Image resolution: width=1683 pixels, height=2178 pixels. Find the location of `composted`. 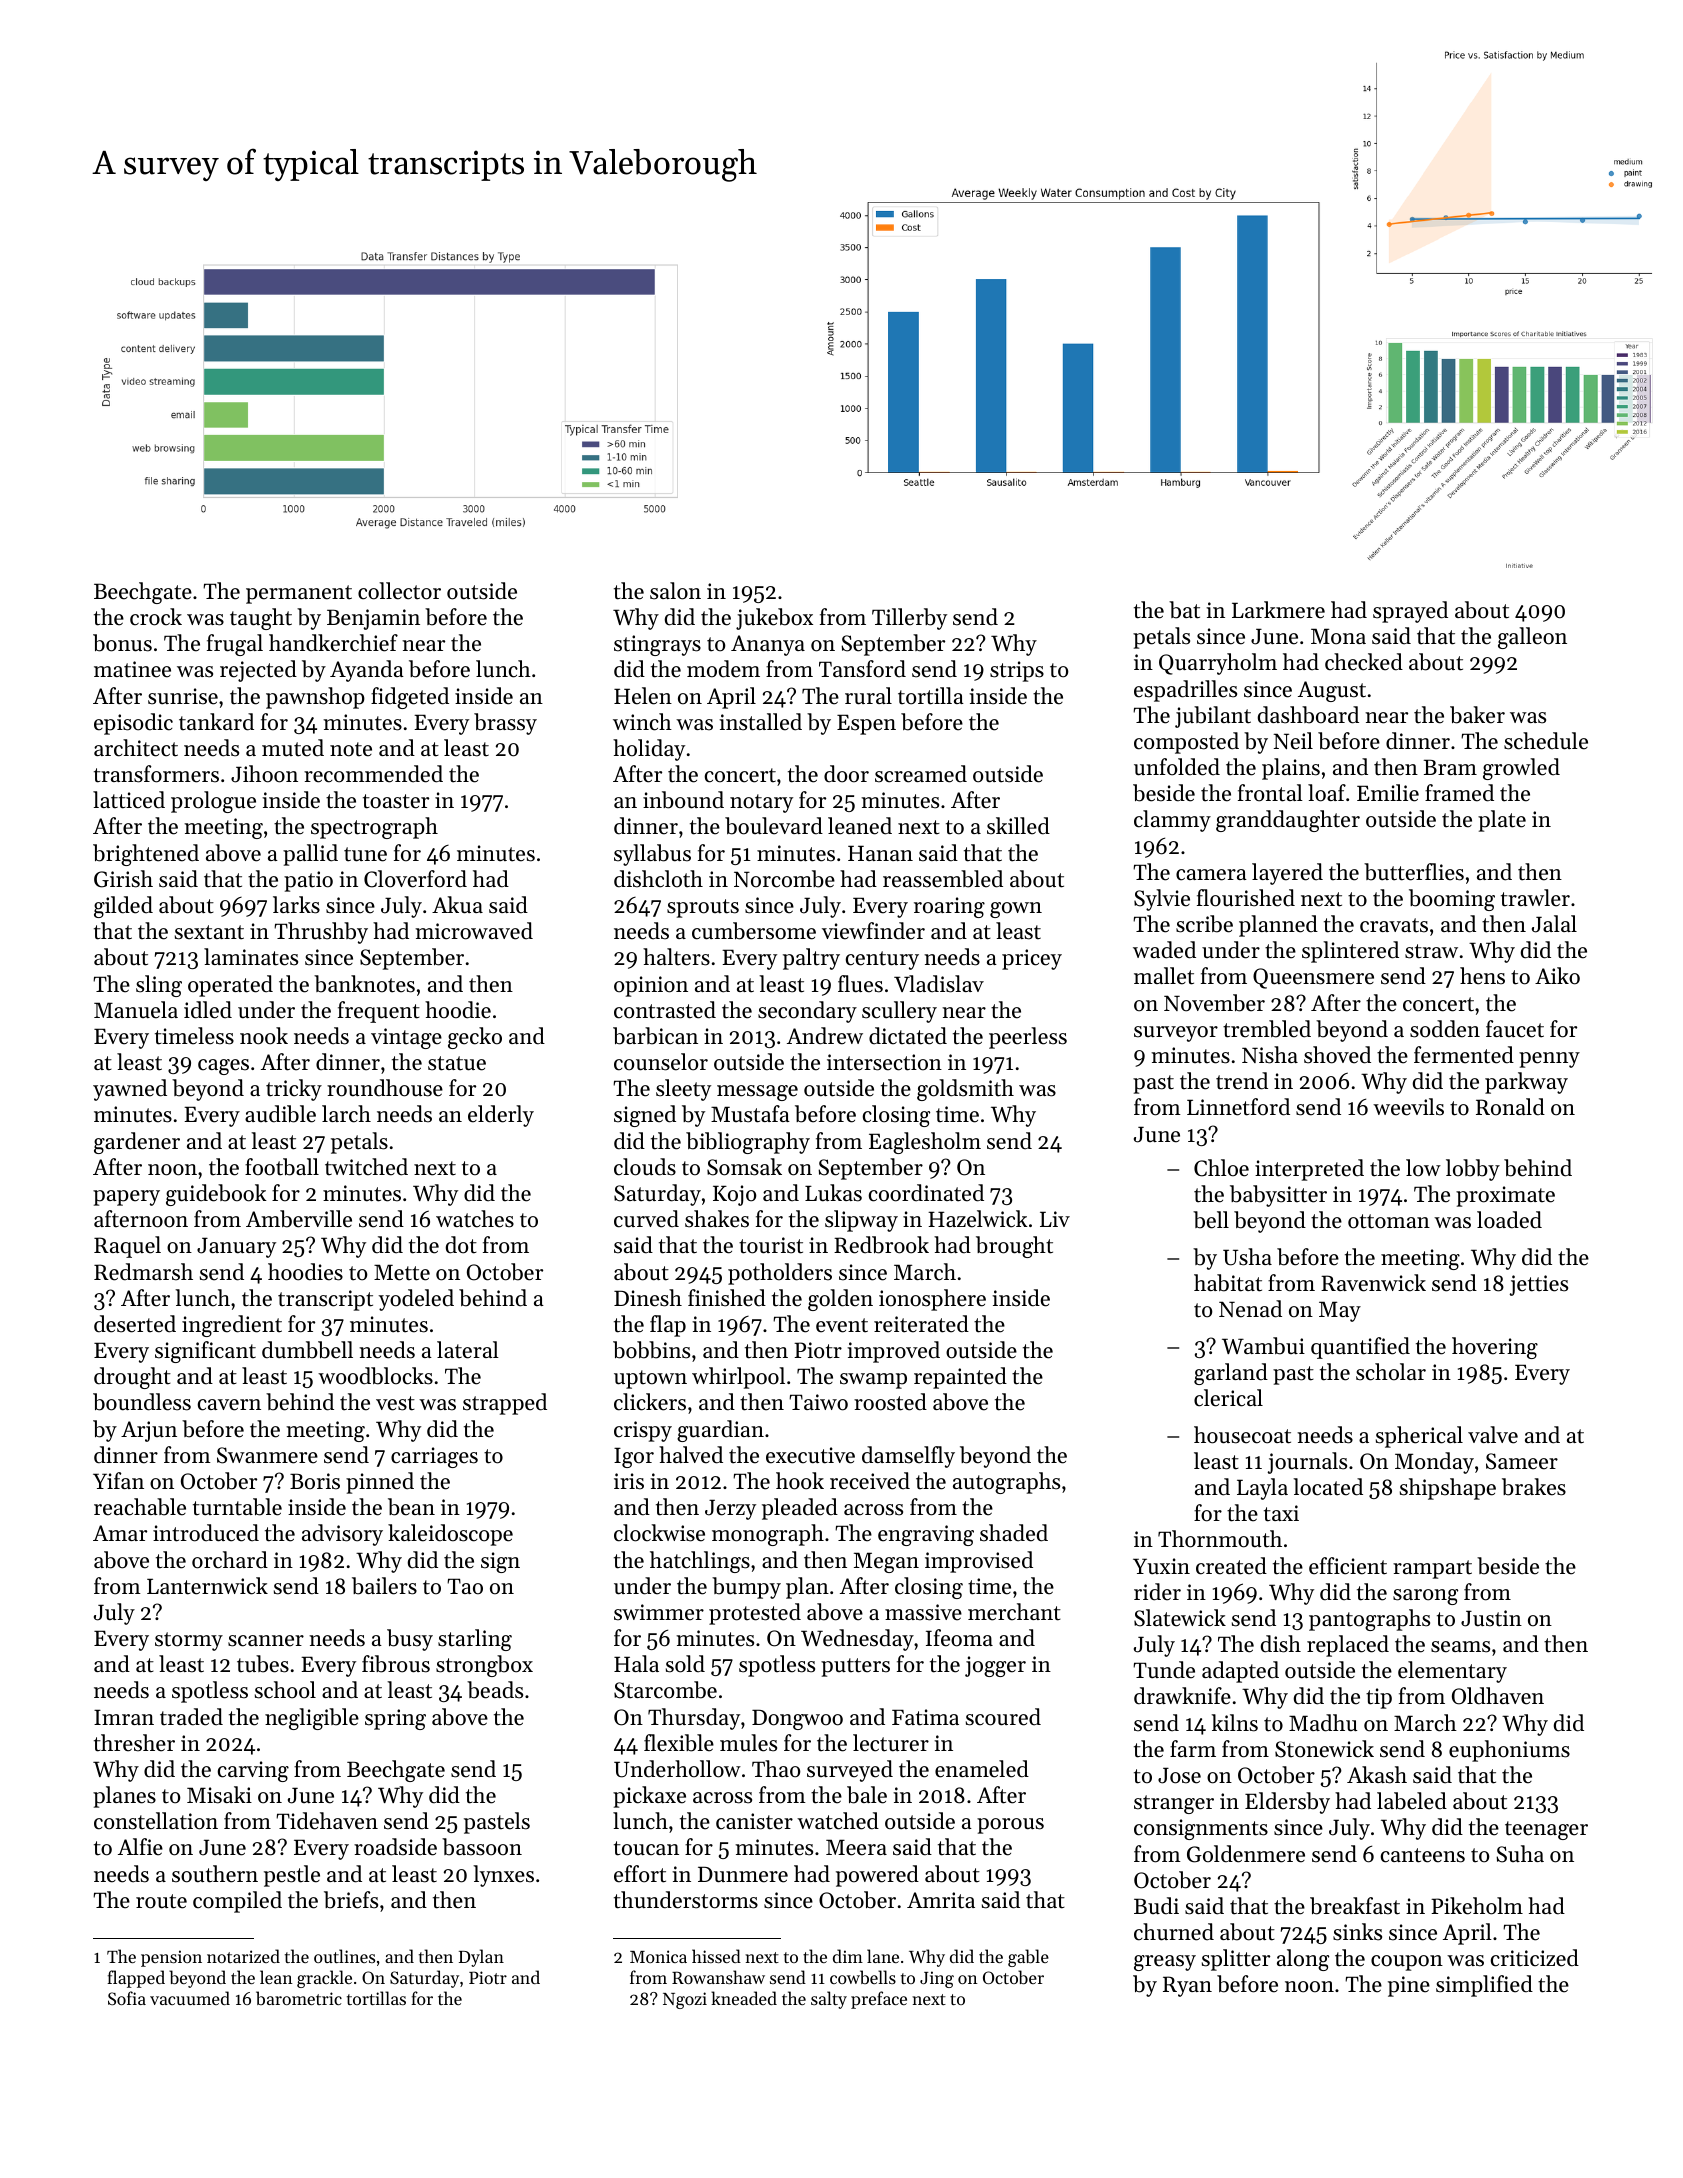

composted is located at coordinates (1186, 743).
